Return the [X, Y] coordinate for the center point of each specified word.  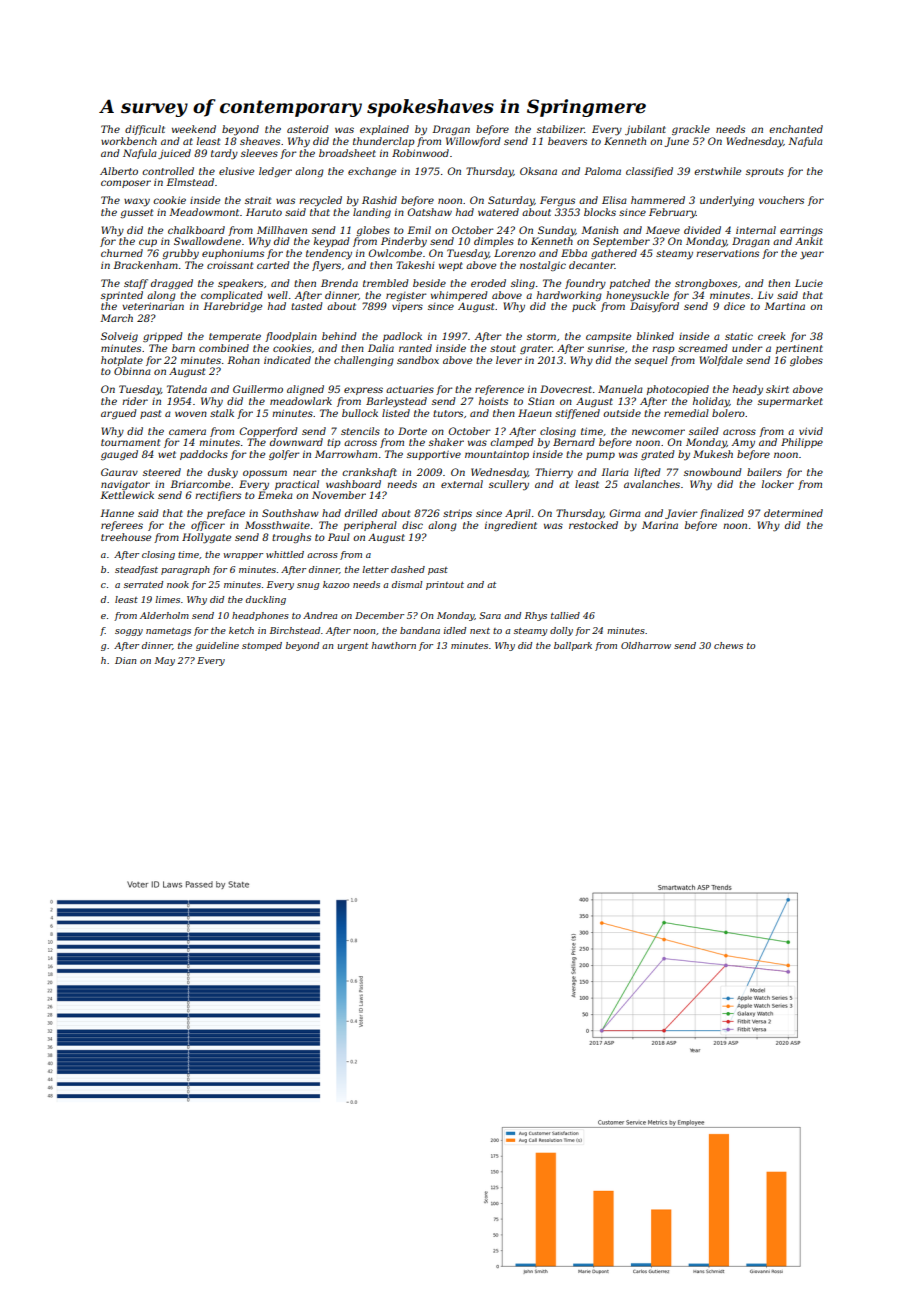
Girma [625, 513]
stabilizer [561, 129]
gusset [136, 213]
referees [122, 526]
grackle [691, 130]
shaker [446, 442]
